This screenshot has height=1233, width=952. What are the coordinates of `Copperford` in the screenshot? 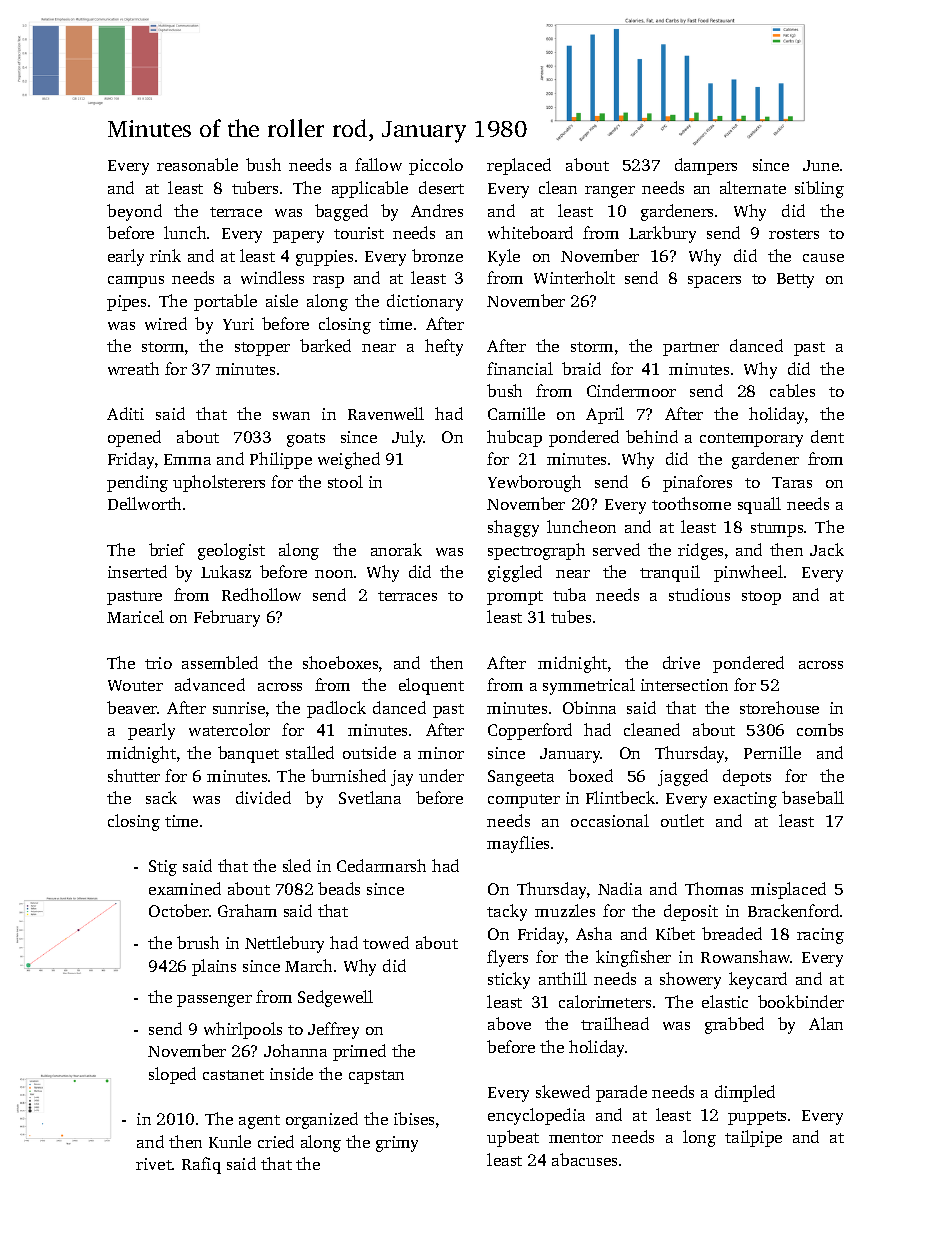 It's located at (530, 731).
